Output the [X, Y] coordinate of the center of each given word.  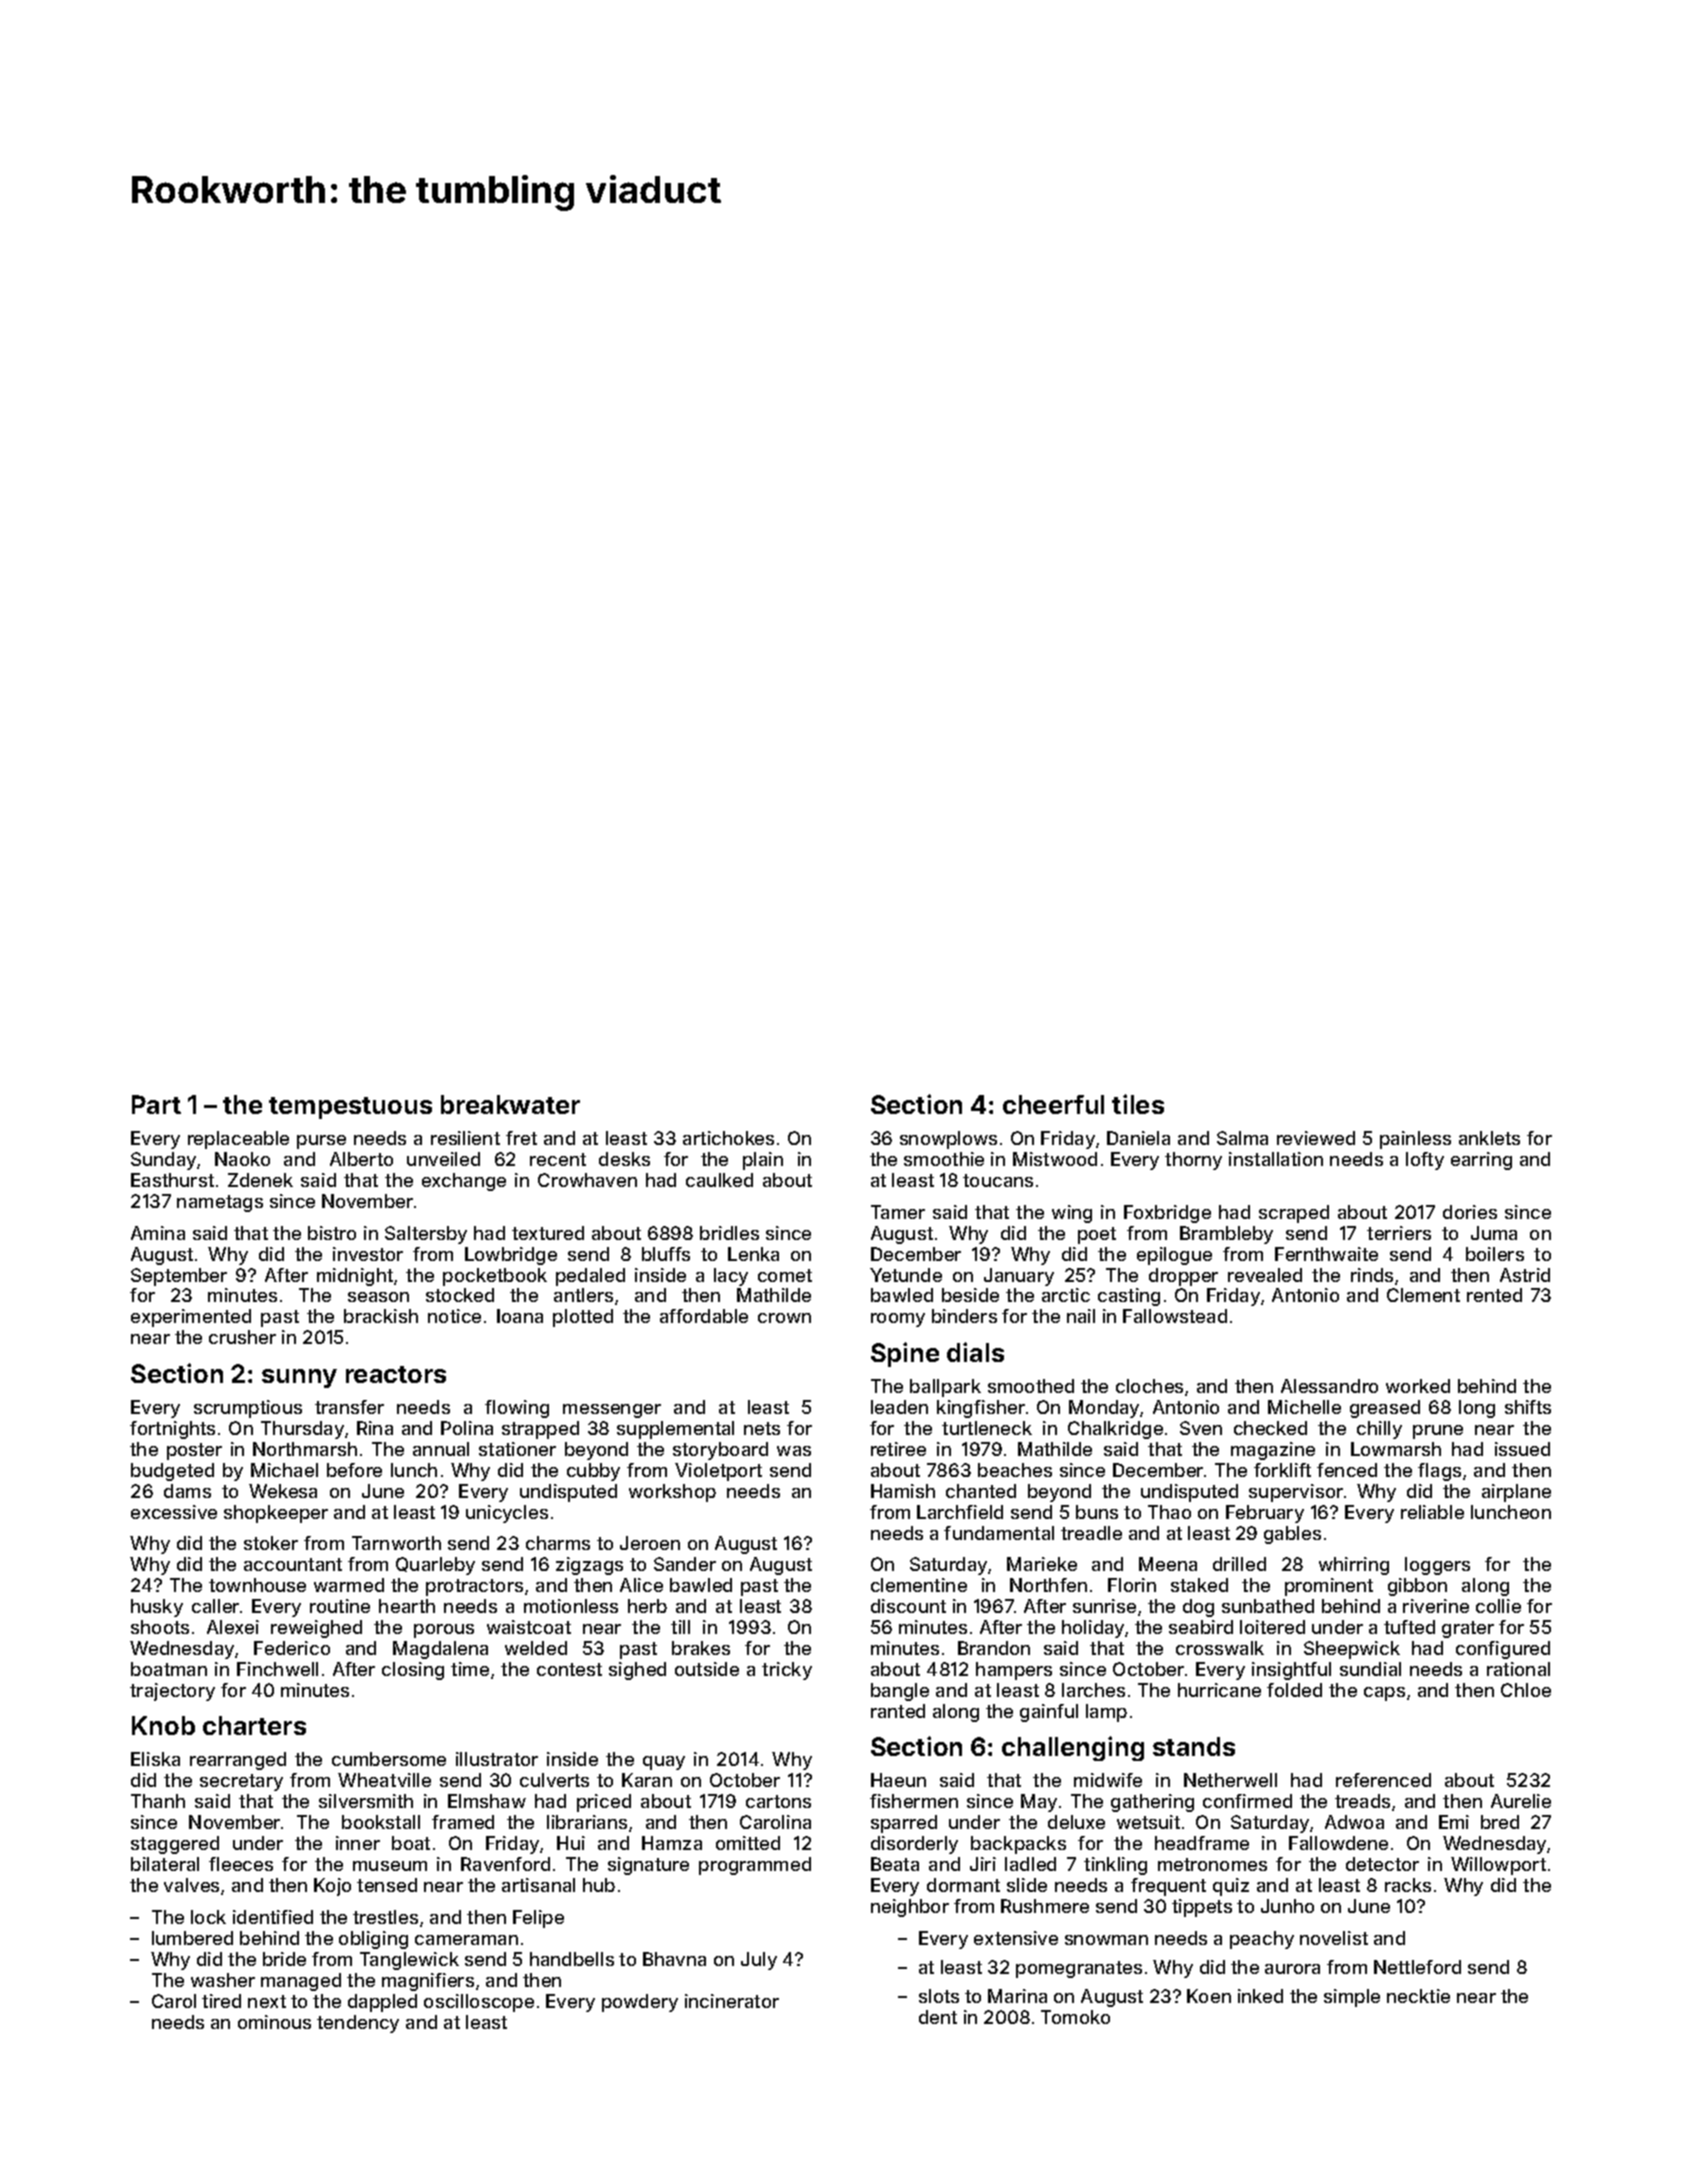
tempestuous [350, 1108]
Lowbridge [511, 1256]
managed [301, 1982]
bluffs [666, 1254]
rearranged [238, 1761]
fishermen [914, 1801]
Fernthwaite [1326, 1254]
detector [1382, 1864]
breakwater [510, 1104]
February [1265, 1514]
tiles [1138, 1104]
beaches [1015, 1470]
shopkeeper [276, 1514]
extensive [1016, 1938]
